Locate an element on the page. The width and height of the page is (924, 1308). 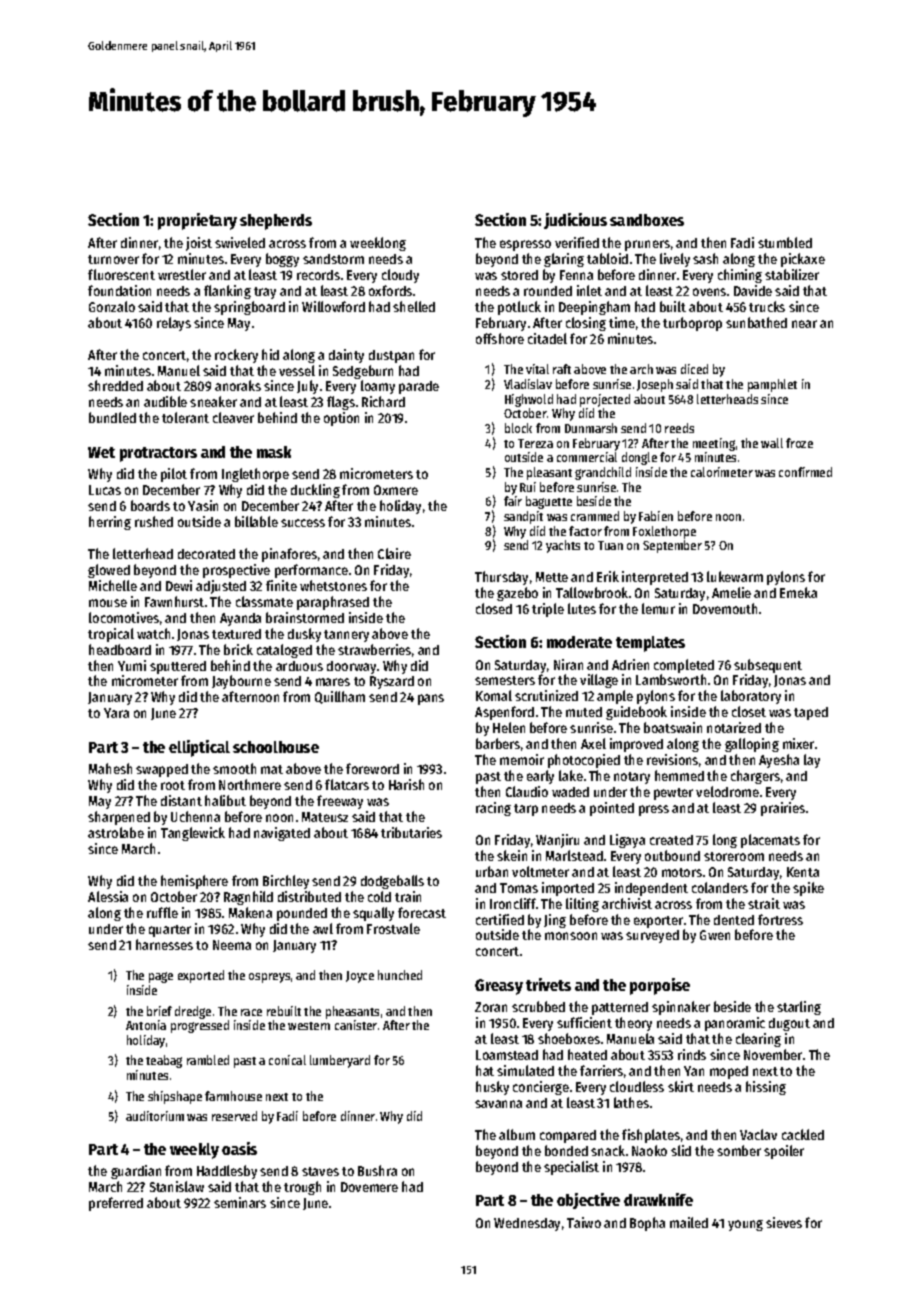
shepherds is located at coordinates (276, 222).
